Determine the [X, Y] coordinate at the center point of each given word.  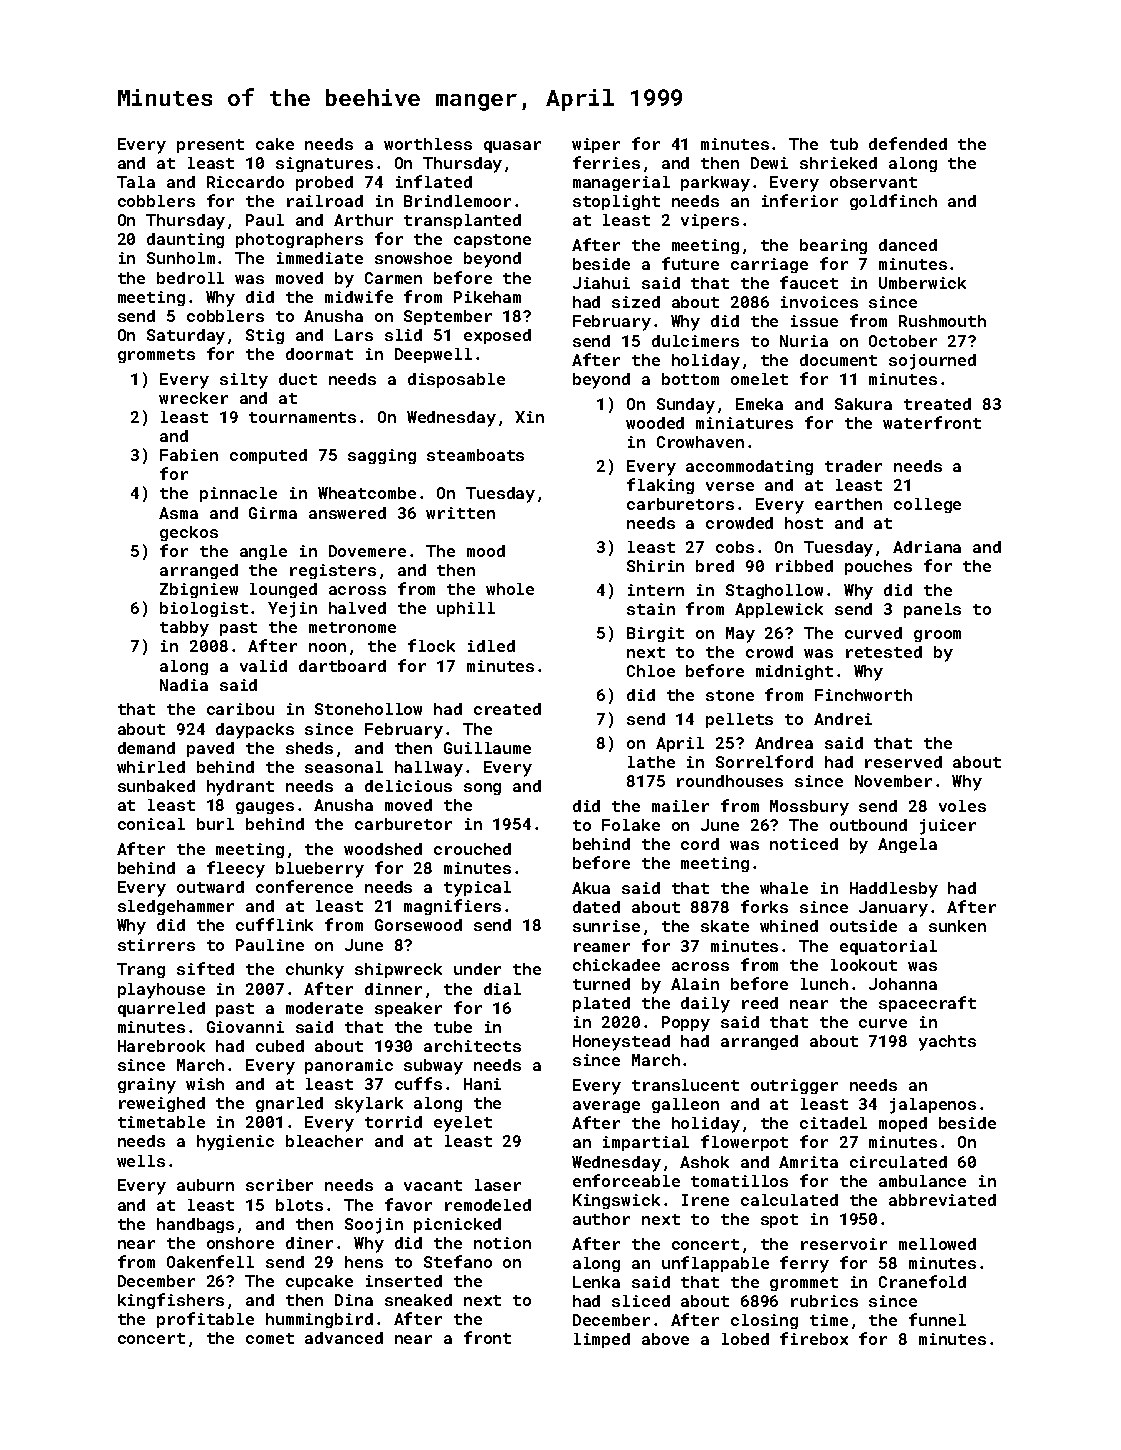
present [210, 146]
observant [873, 182]
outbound [868, 825]
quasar [512, 147]
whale [784, 888]
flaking [660, 486]
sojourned [932, 362]
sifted [205, 968]
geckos [189, 533]
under [477, 969]
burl [215, 824]
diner [309, 1243]
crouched [472, 849]
